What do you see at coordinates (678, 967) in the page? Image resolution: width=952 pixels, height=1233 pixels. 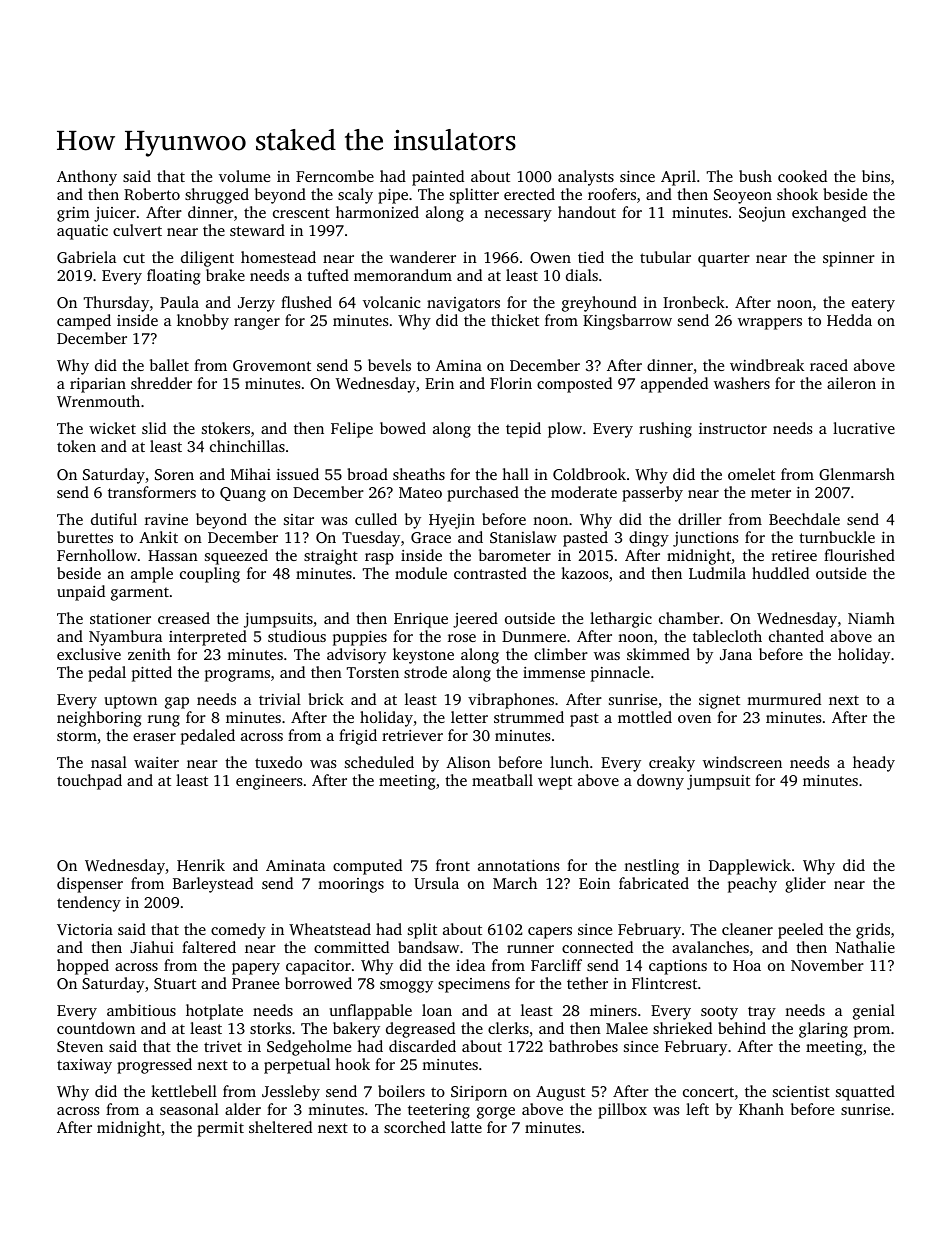 I see `captions` at bounding box center [678, 967].
